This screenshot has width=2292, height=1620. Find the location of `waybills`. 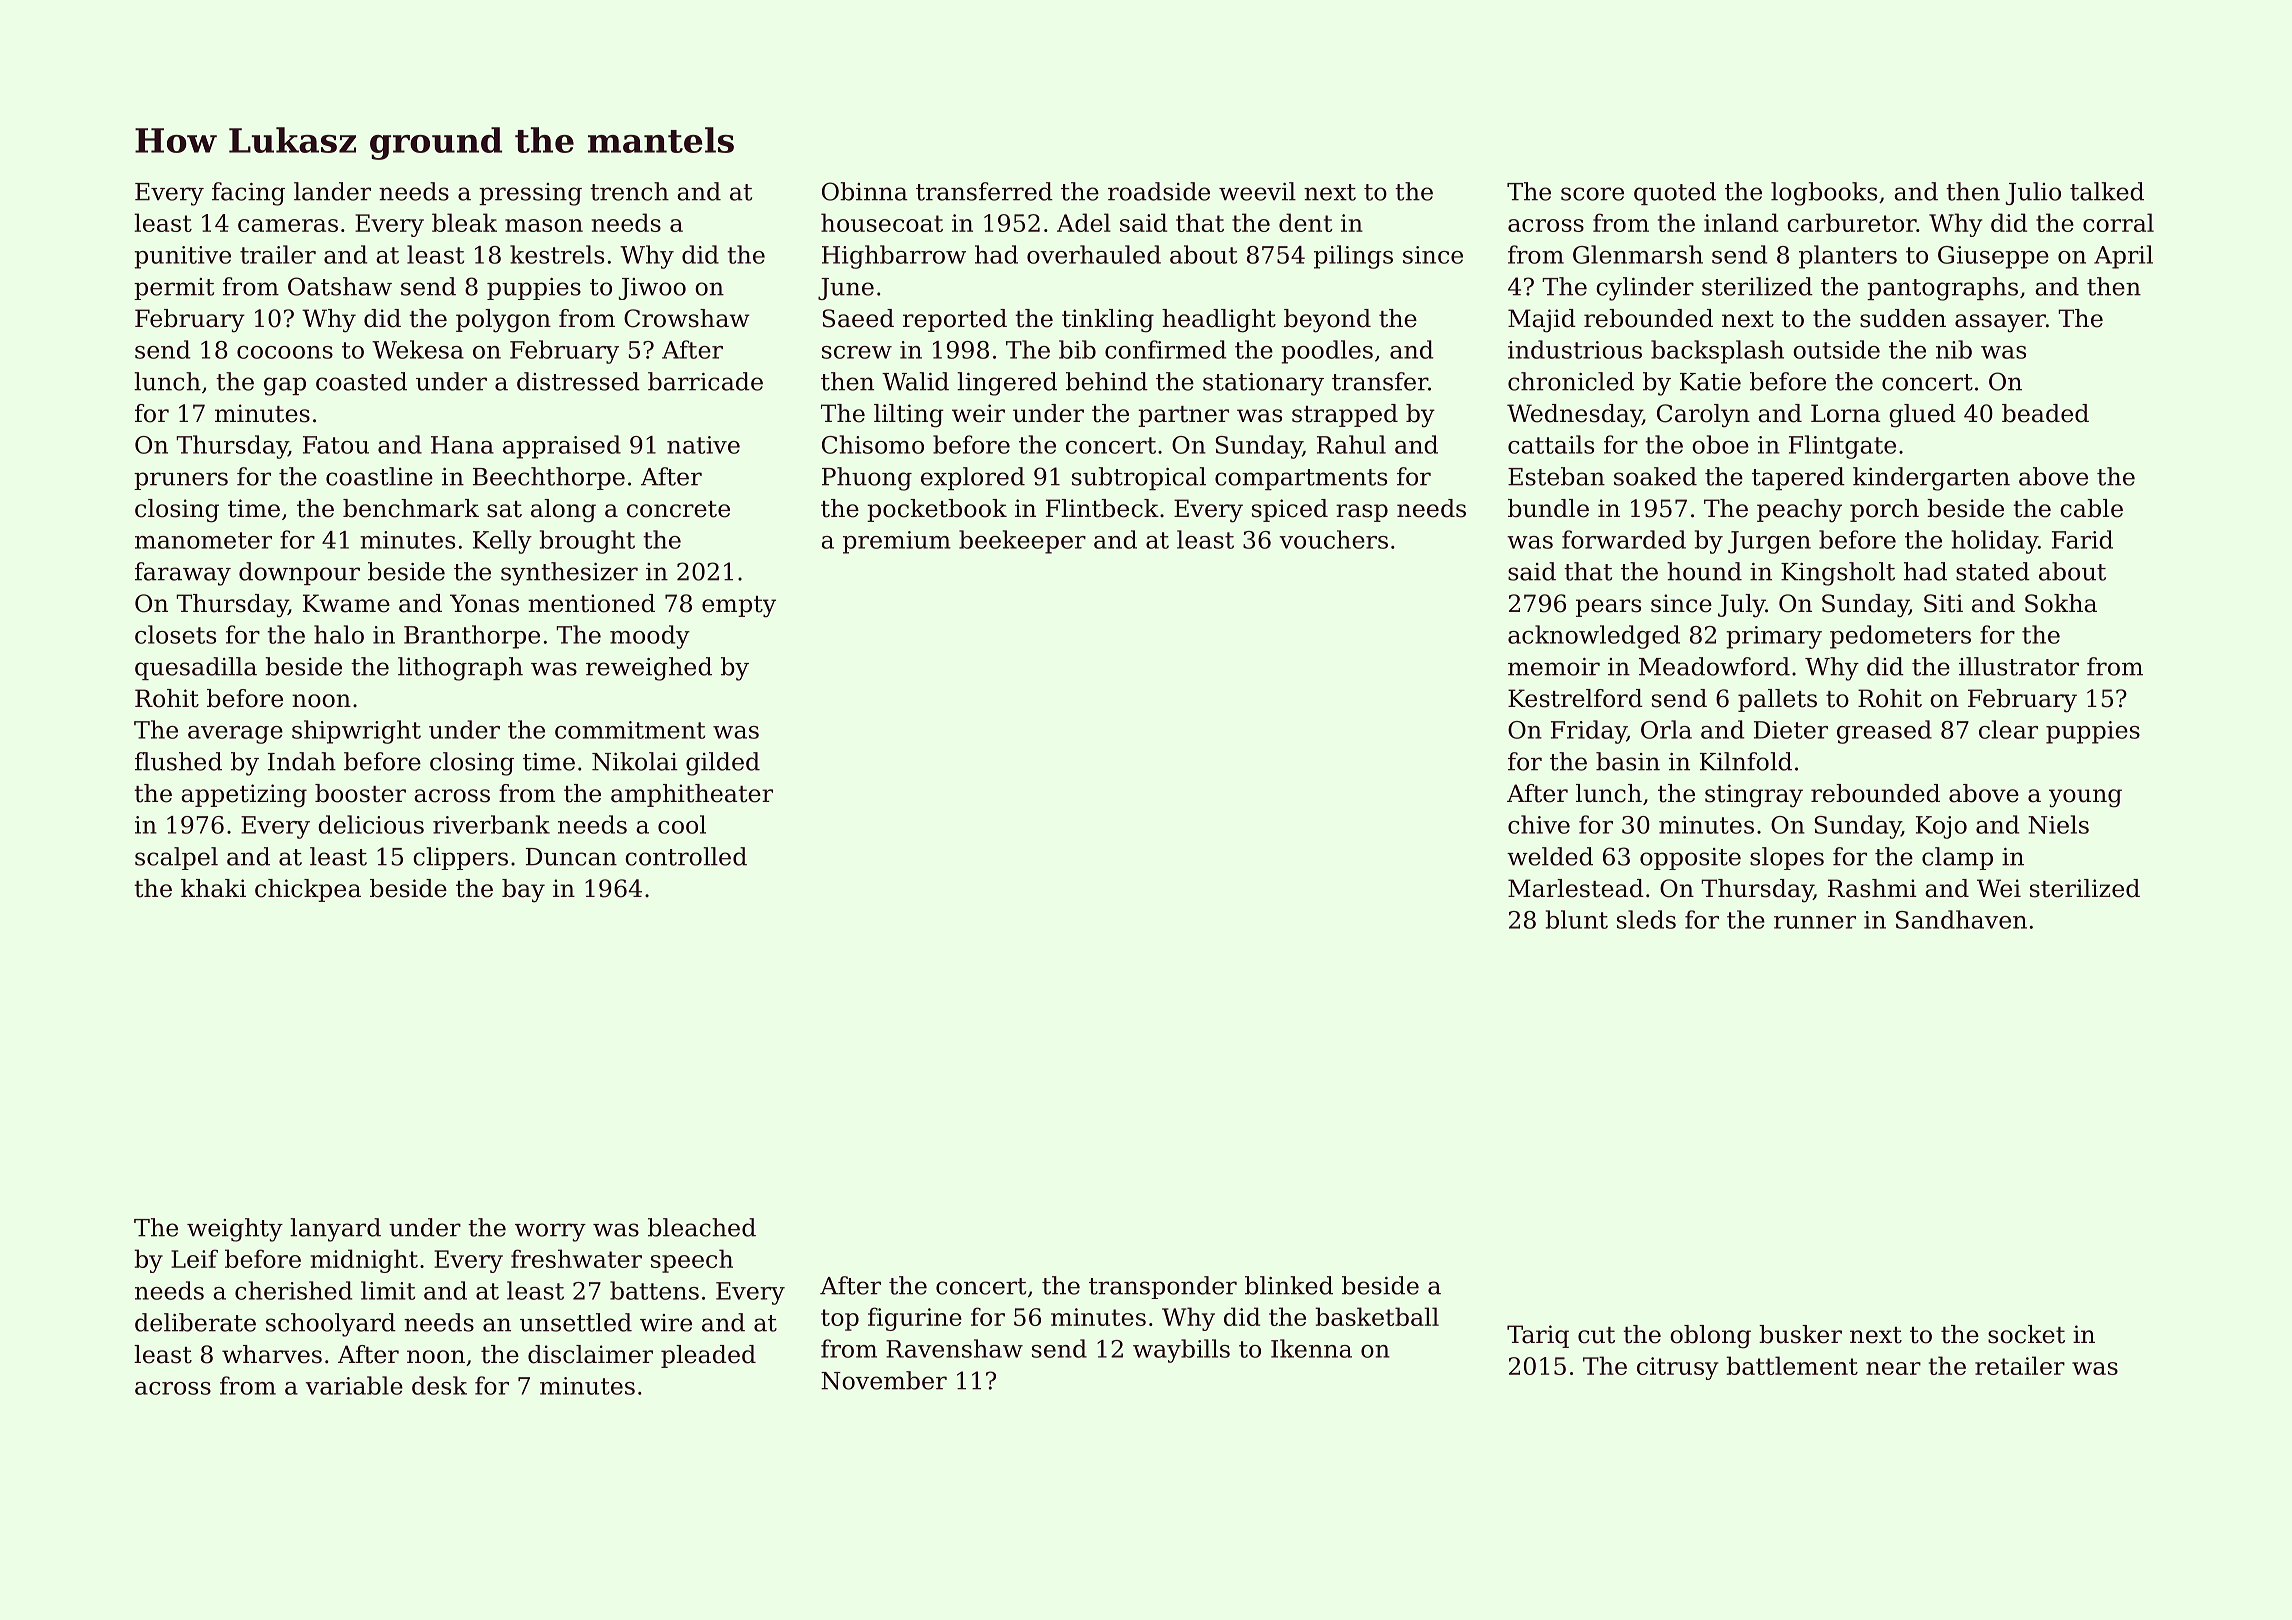

waybills is located at coordinates (1181, 1351).
